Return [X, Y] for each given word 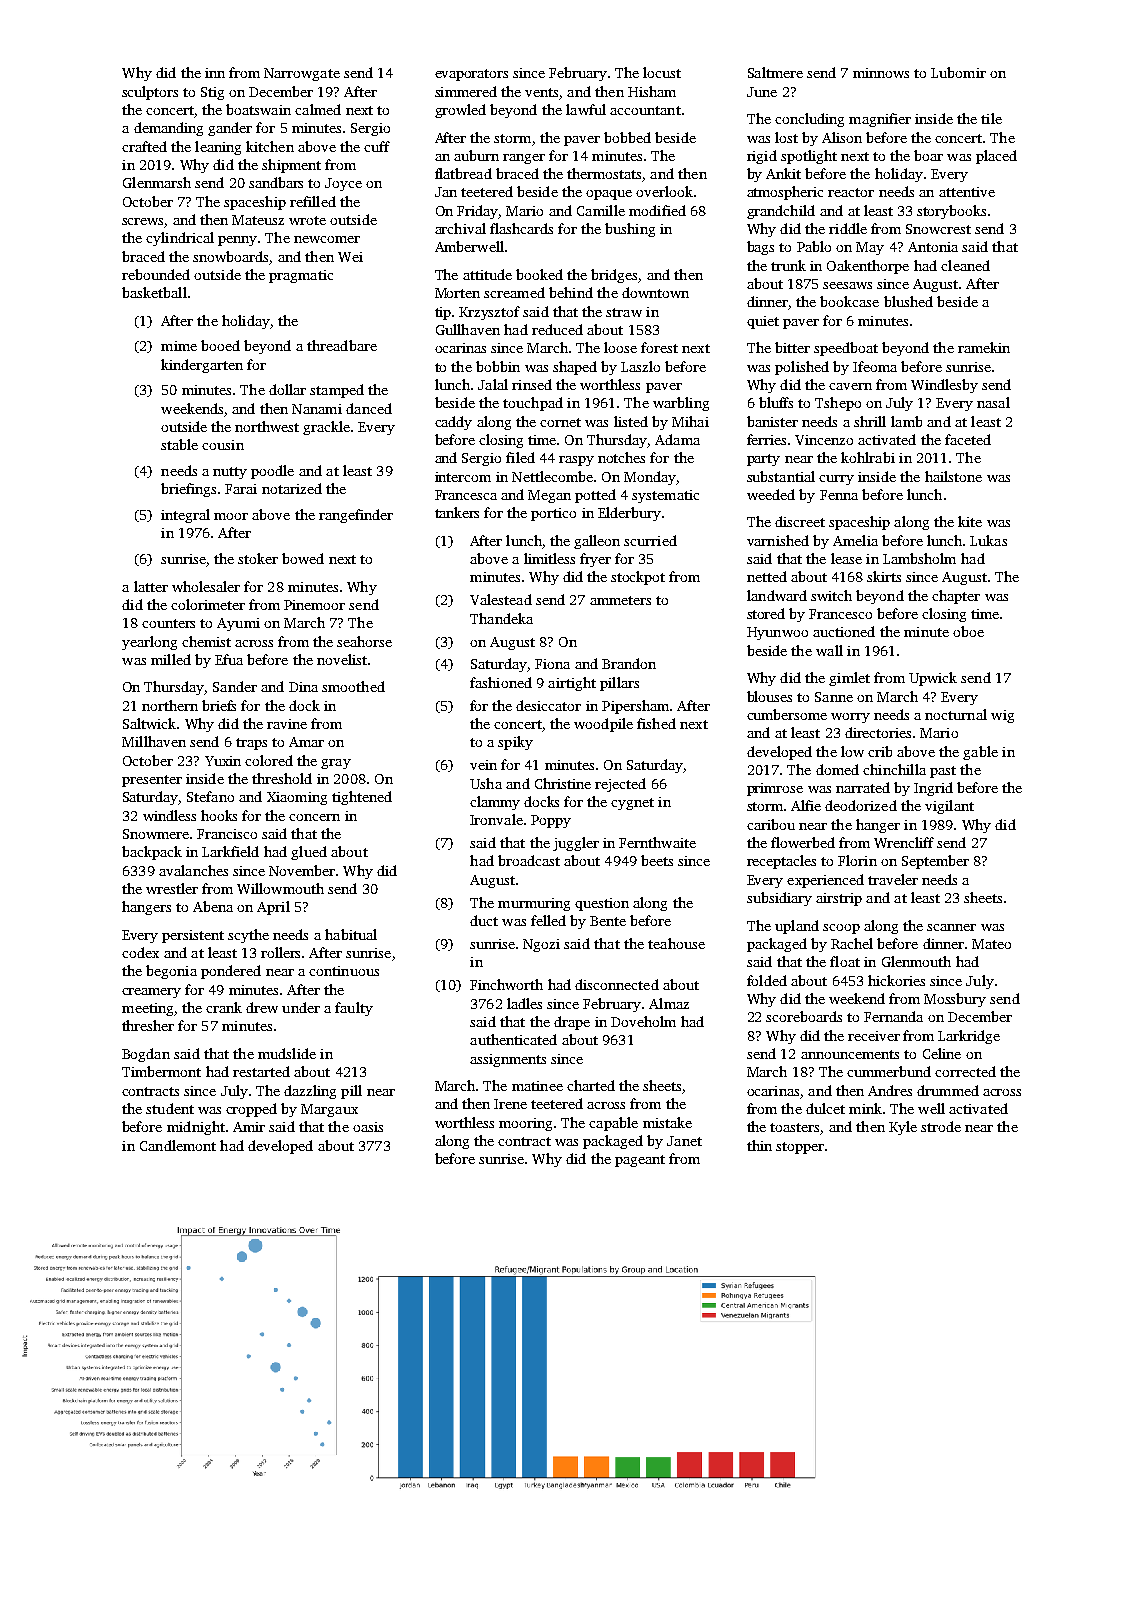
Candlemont [178, 1145]
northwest [267, 426]
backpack [152, 853]
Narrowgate [302, 74]
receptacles [781, 862]
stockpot [638, 578]
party [763, 460]
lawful [586, 109]
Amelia [855, 540]
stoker [258, 558]
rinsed [532, 384]
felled [548, 920]
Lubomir [958, 72]
